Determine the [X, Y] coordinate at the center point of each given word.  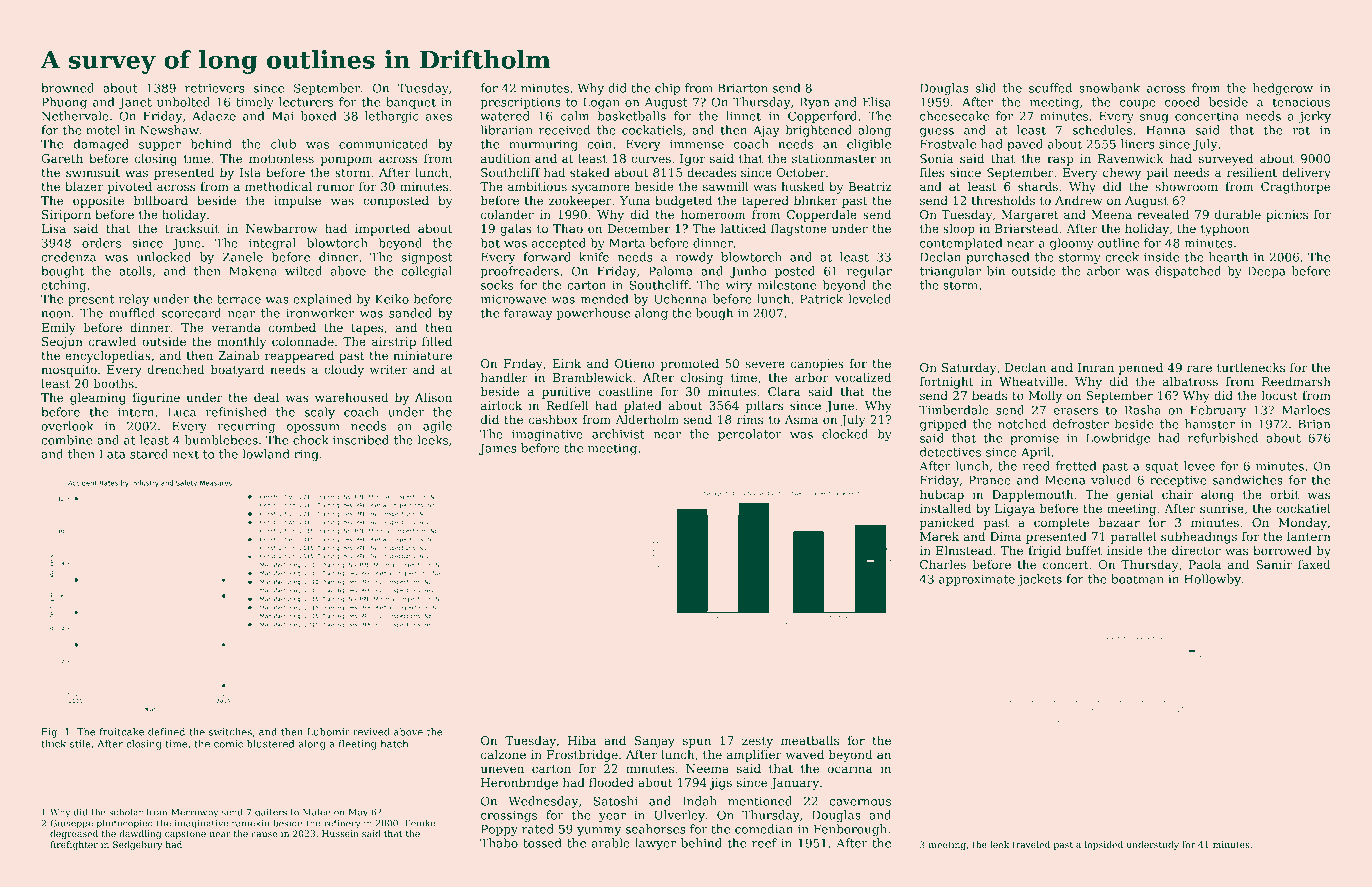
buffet [1084, 550]
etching [64, 286]
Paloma [671, 271]
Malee [317, 812]
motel [103, 130]
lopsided [1104, 845]
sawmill [726, 186]
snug [1154, 118]
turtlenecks [1251, 367]
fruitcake [121, 732]
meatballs [810, 740]
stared [149, 454]
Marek [939, 536]
